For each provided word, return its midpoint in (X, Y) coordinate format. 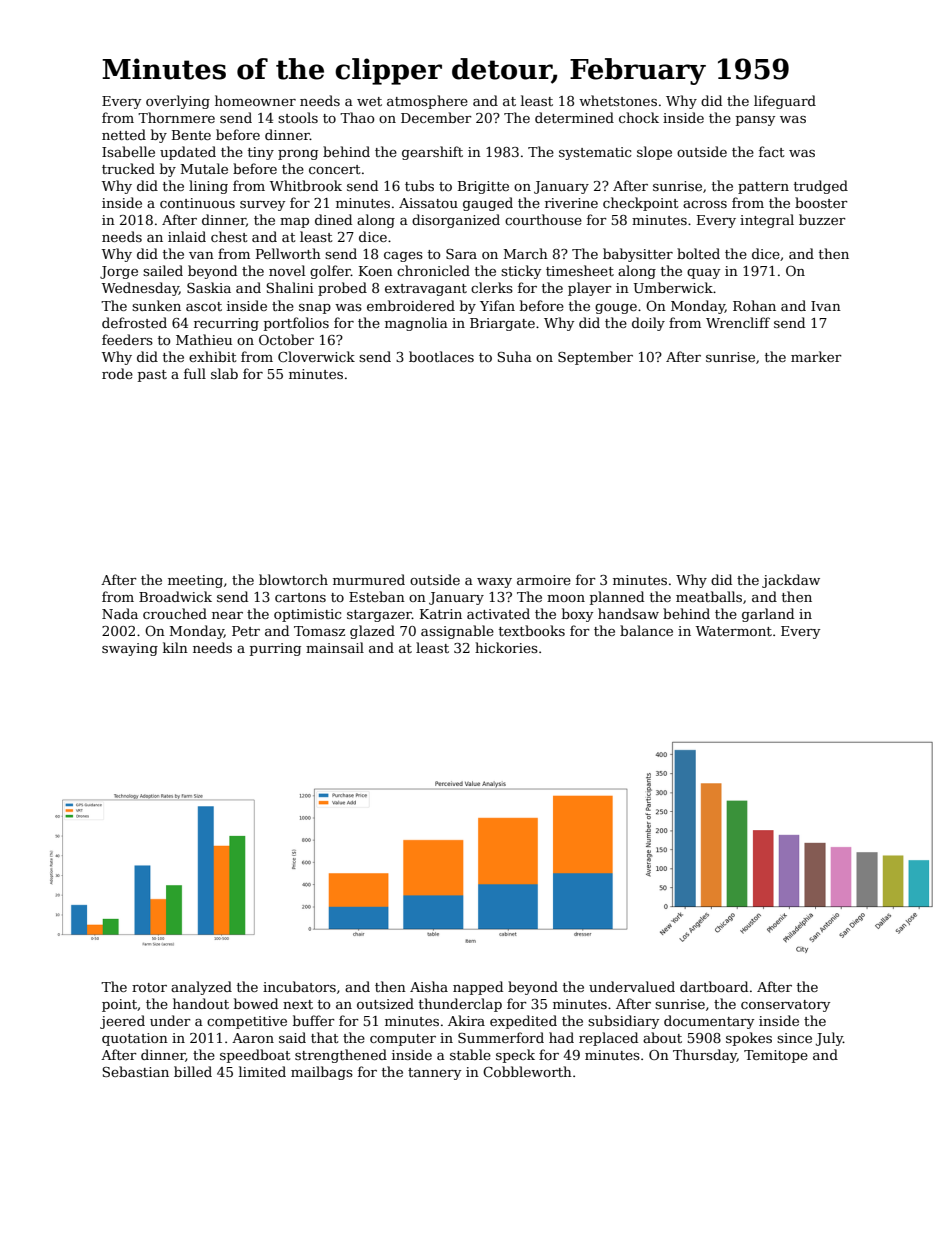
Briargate (502, 324)
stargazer (379, 616)
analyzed (201, 988)
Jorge (119, 272)
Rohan (754, 305)
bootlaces (441, 356)
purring (275, 649)
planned (617, 598)
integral (767, 221)
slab (224, 373)
